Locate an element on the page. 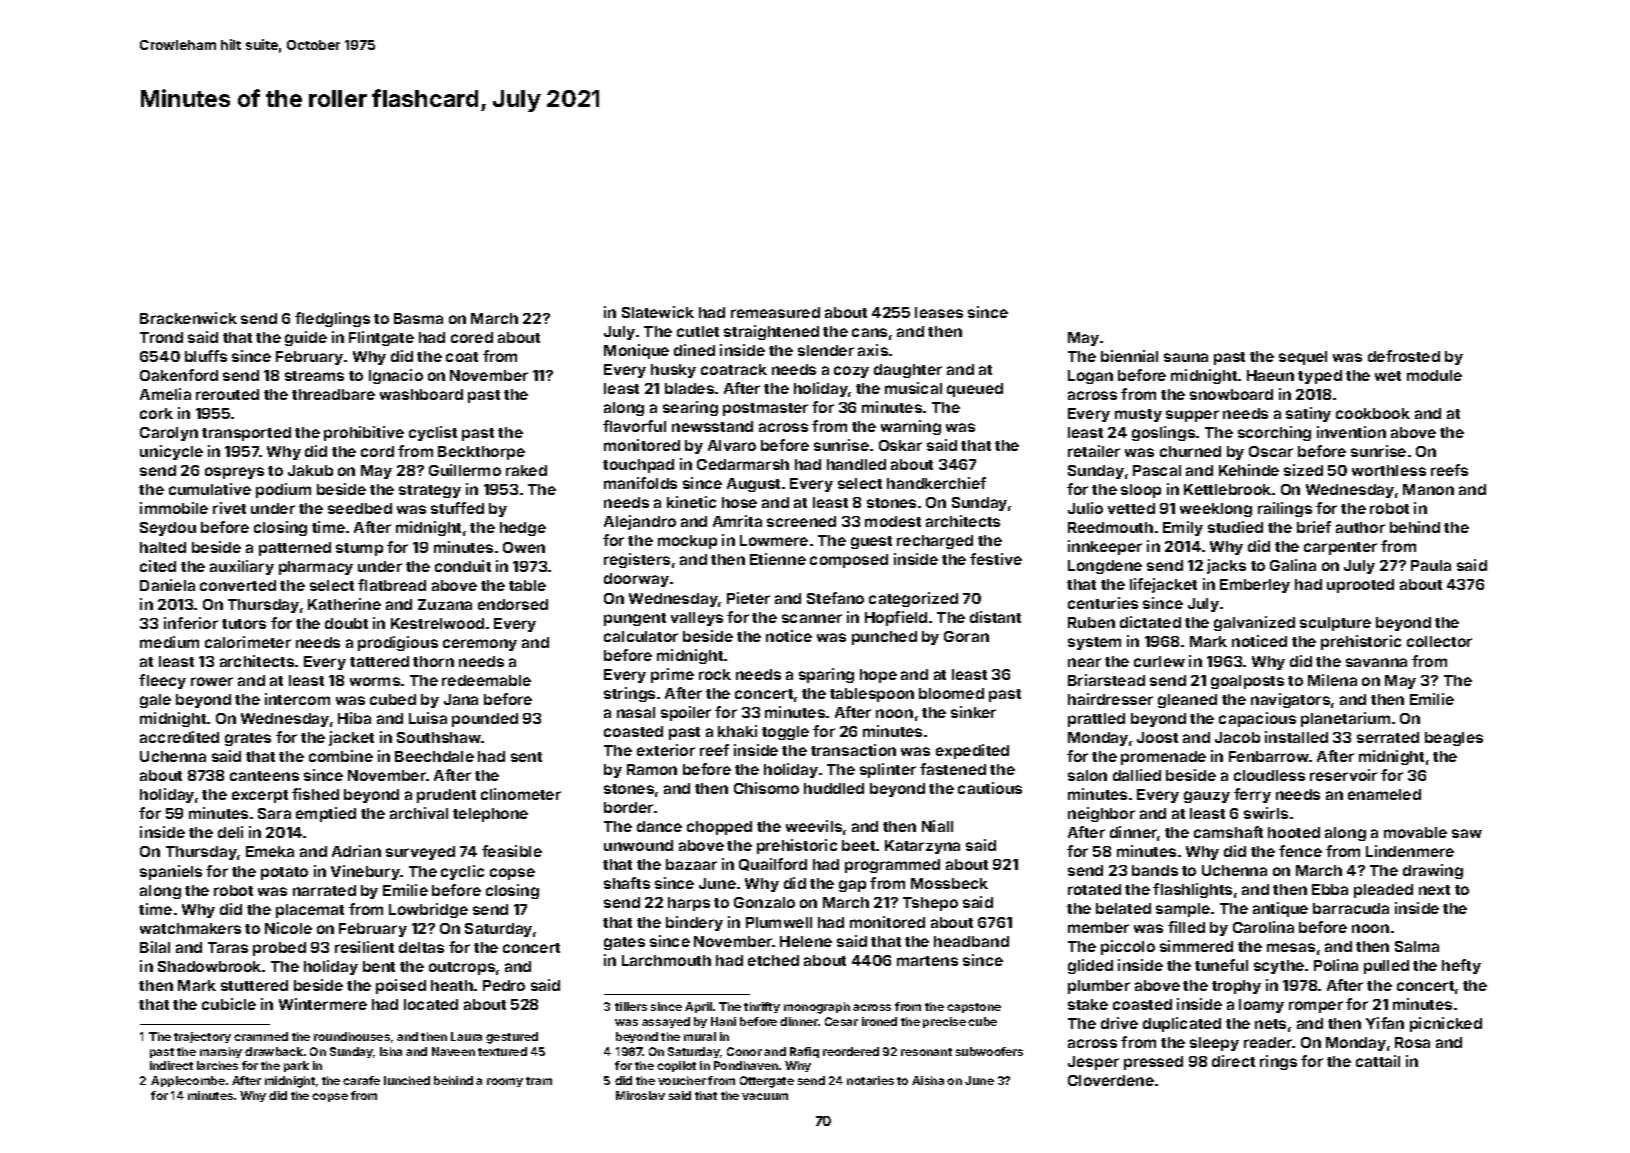  Brackenwick is located at coordinates (188, 318).
